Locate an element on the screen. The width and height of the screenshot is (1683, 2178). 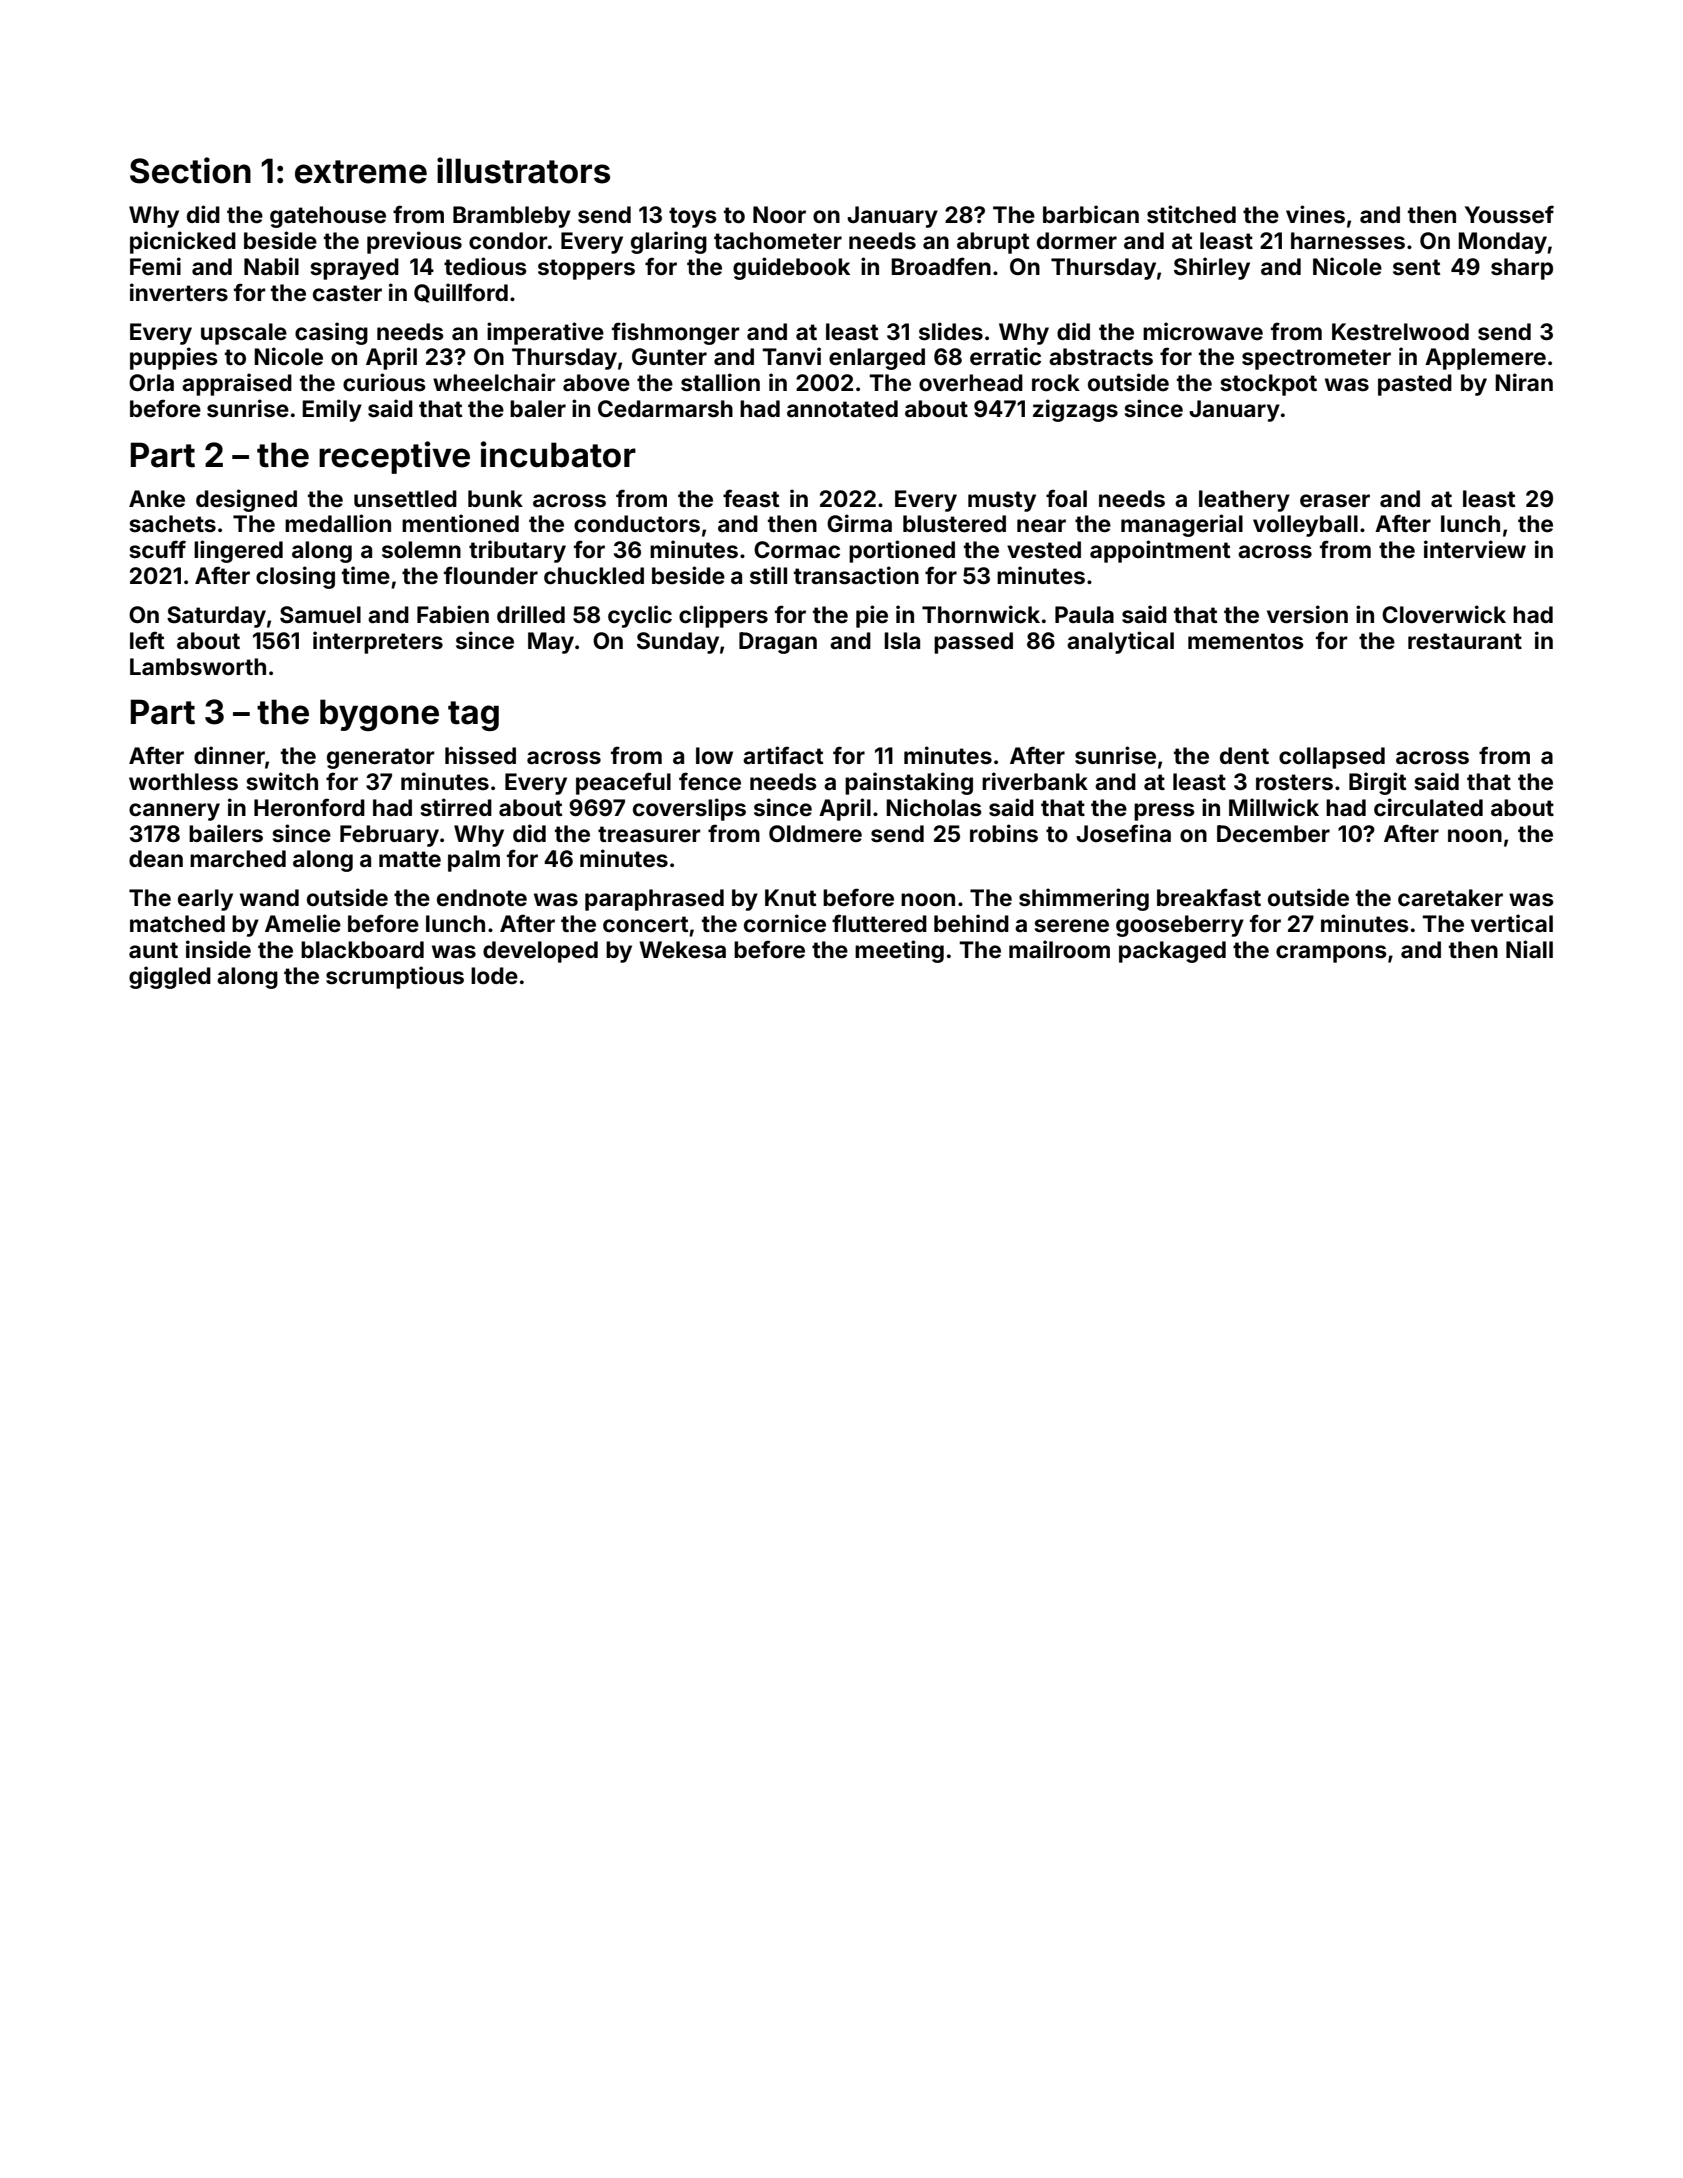
Broadfen is located at coordinates (941, 266).
